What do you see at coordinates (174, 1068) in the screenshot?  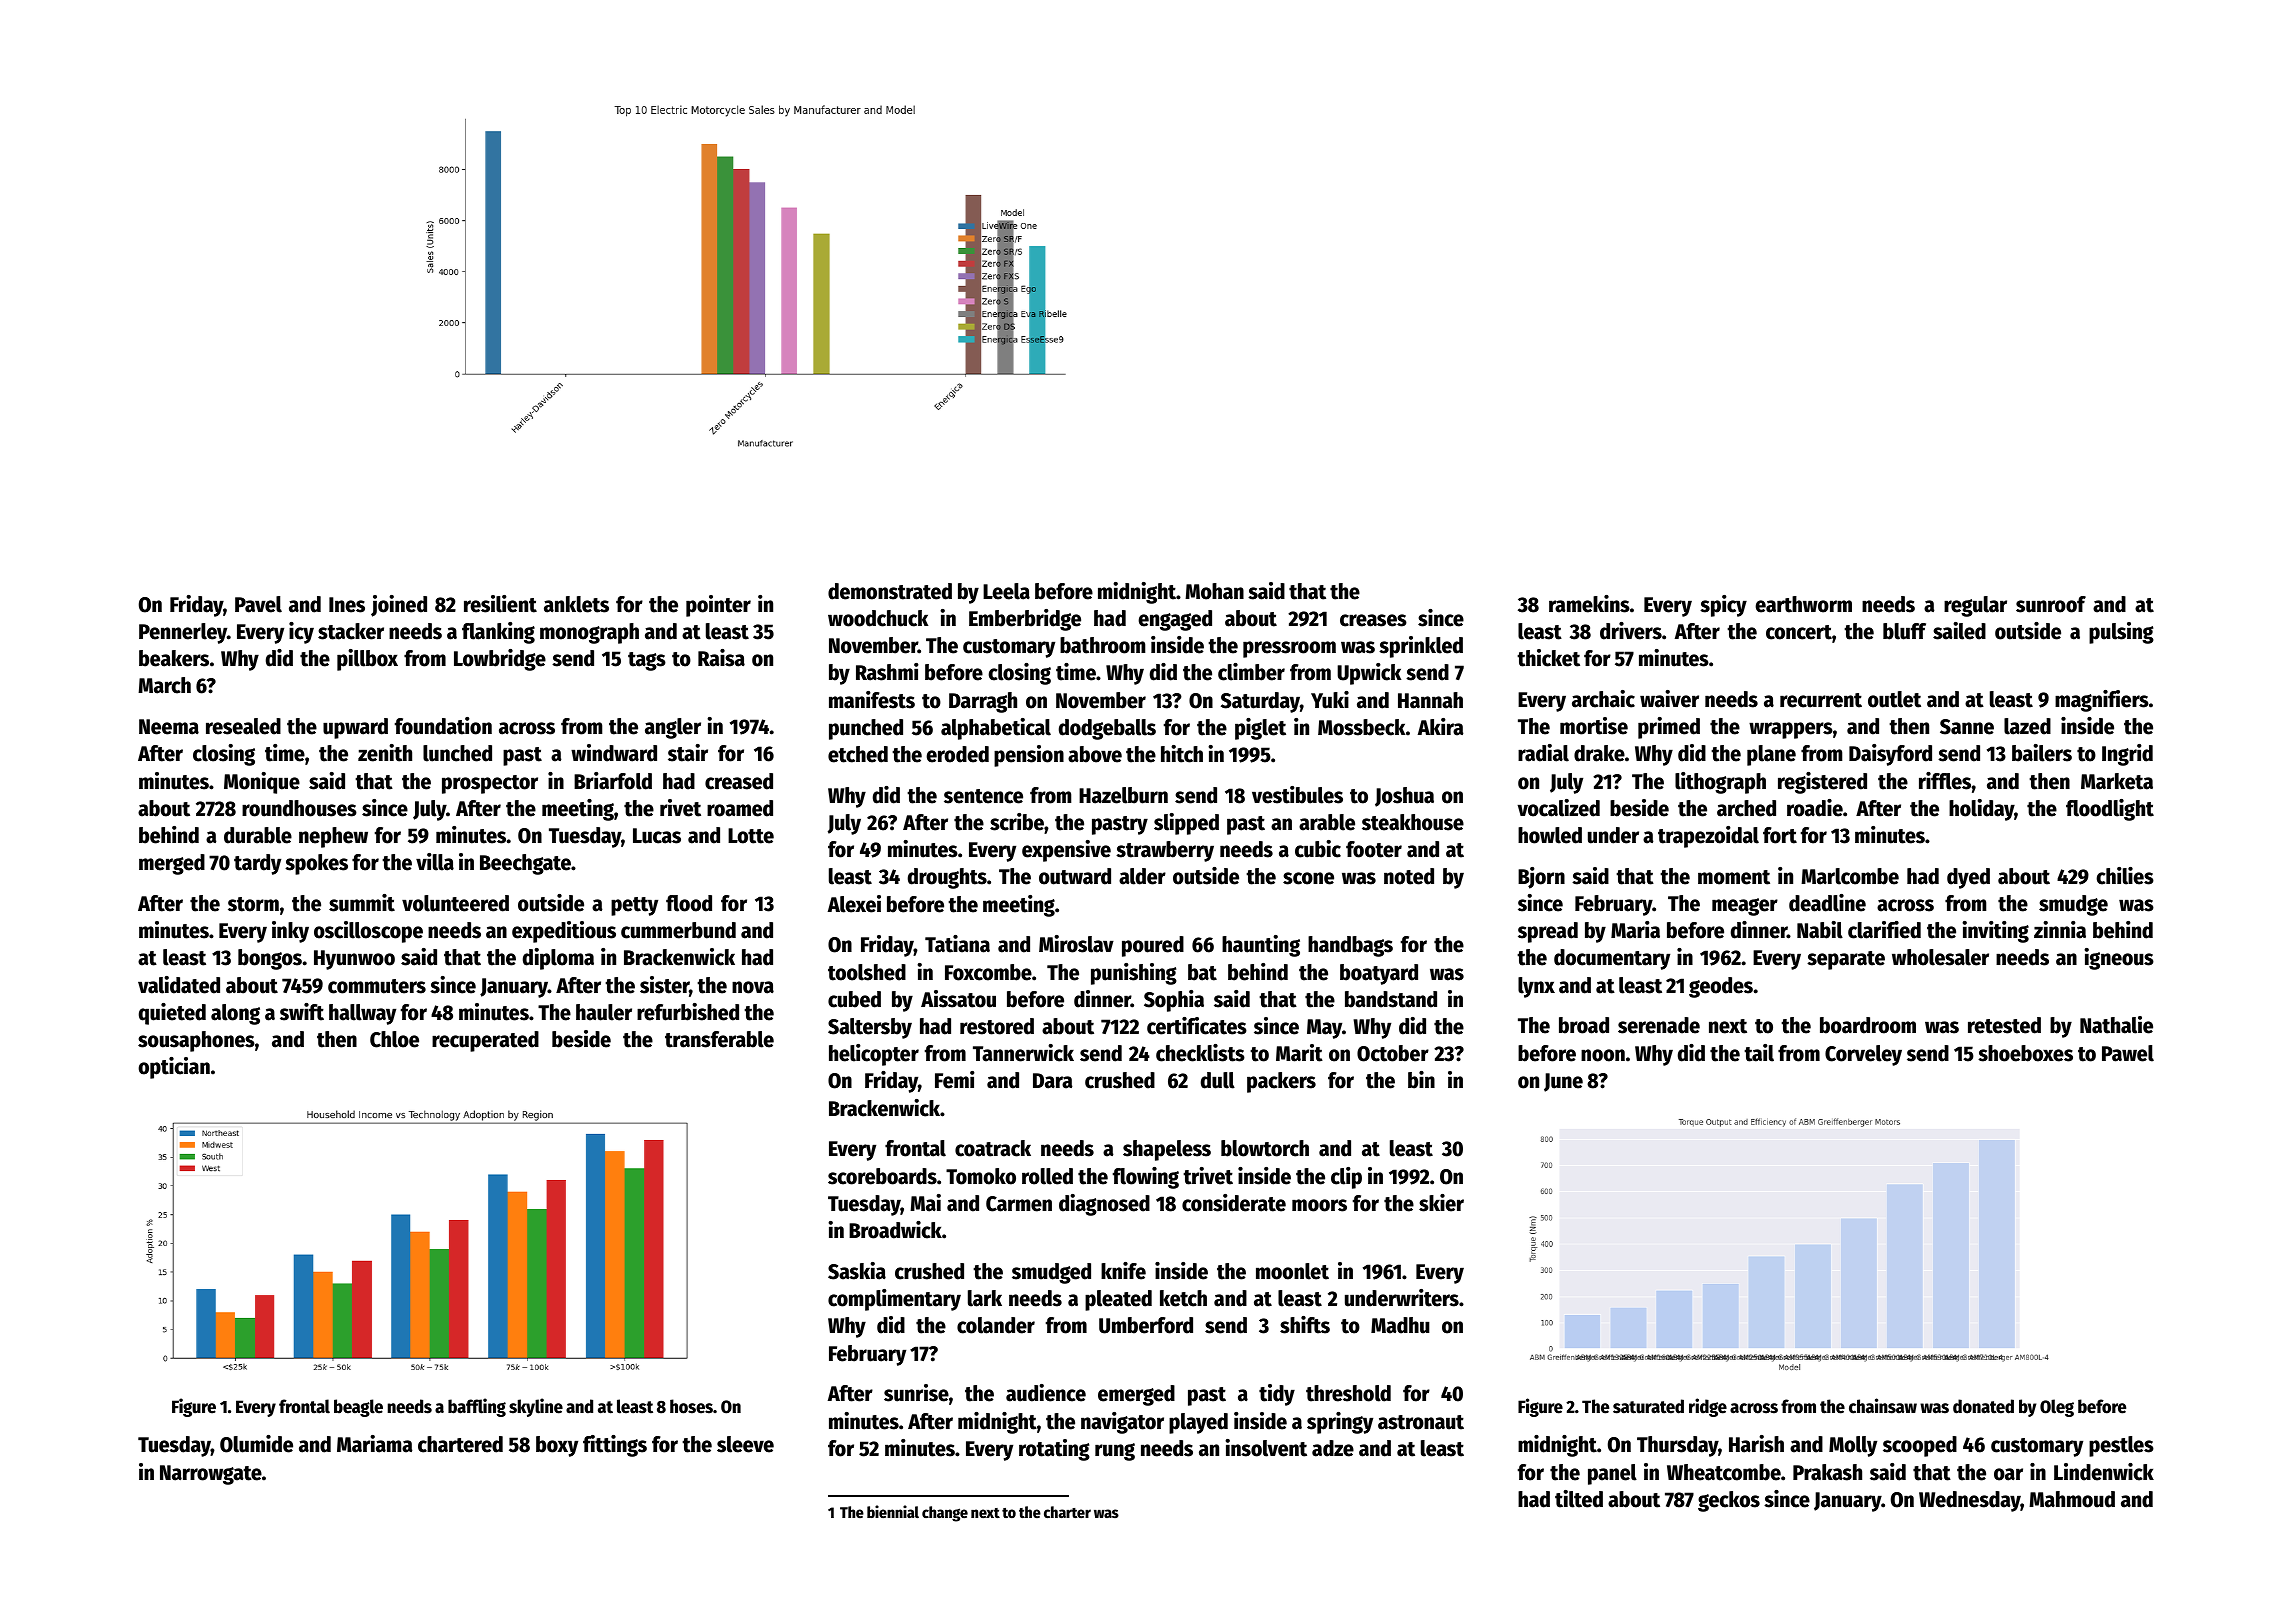 I see `optician` at bounding box center [174, 1068].
